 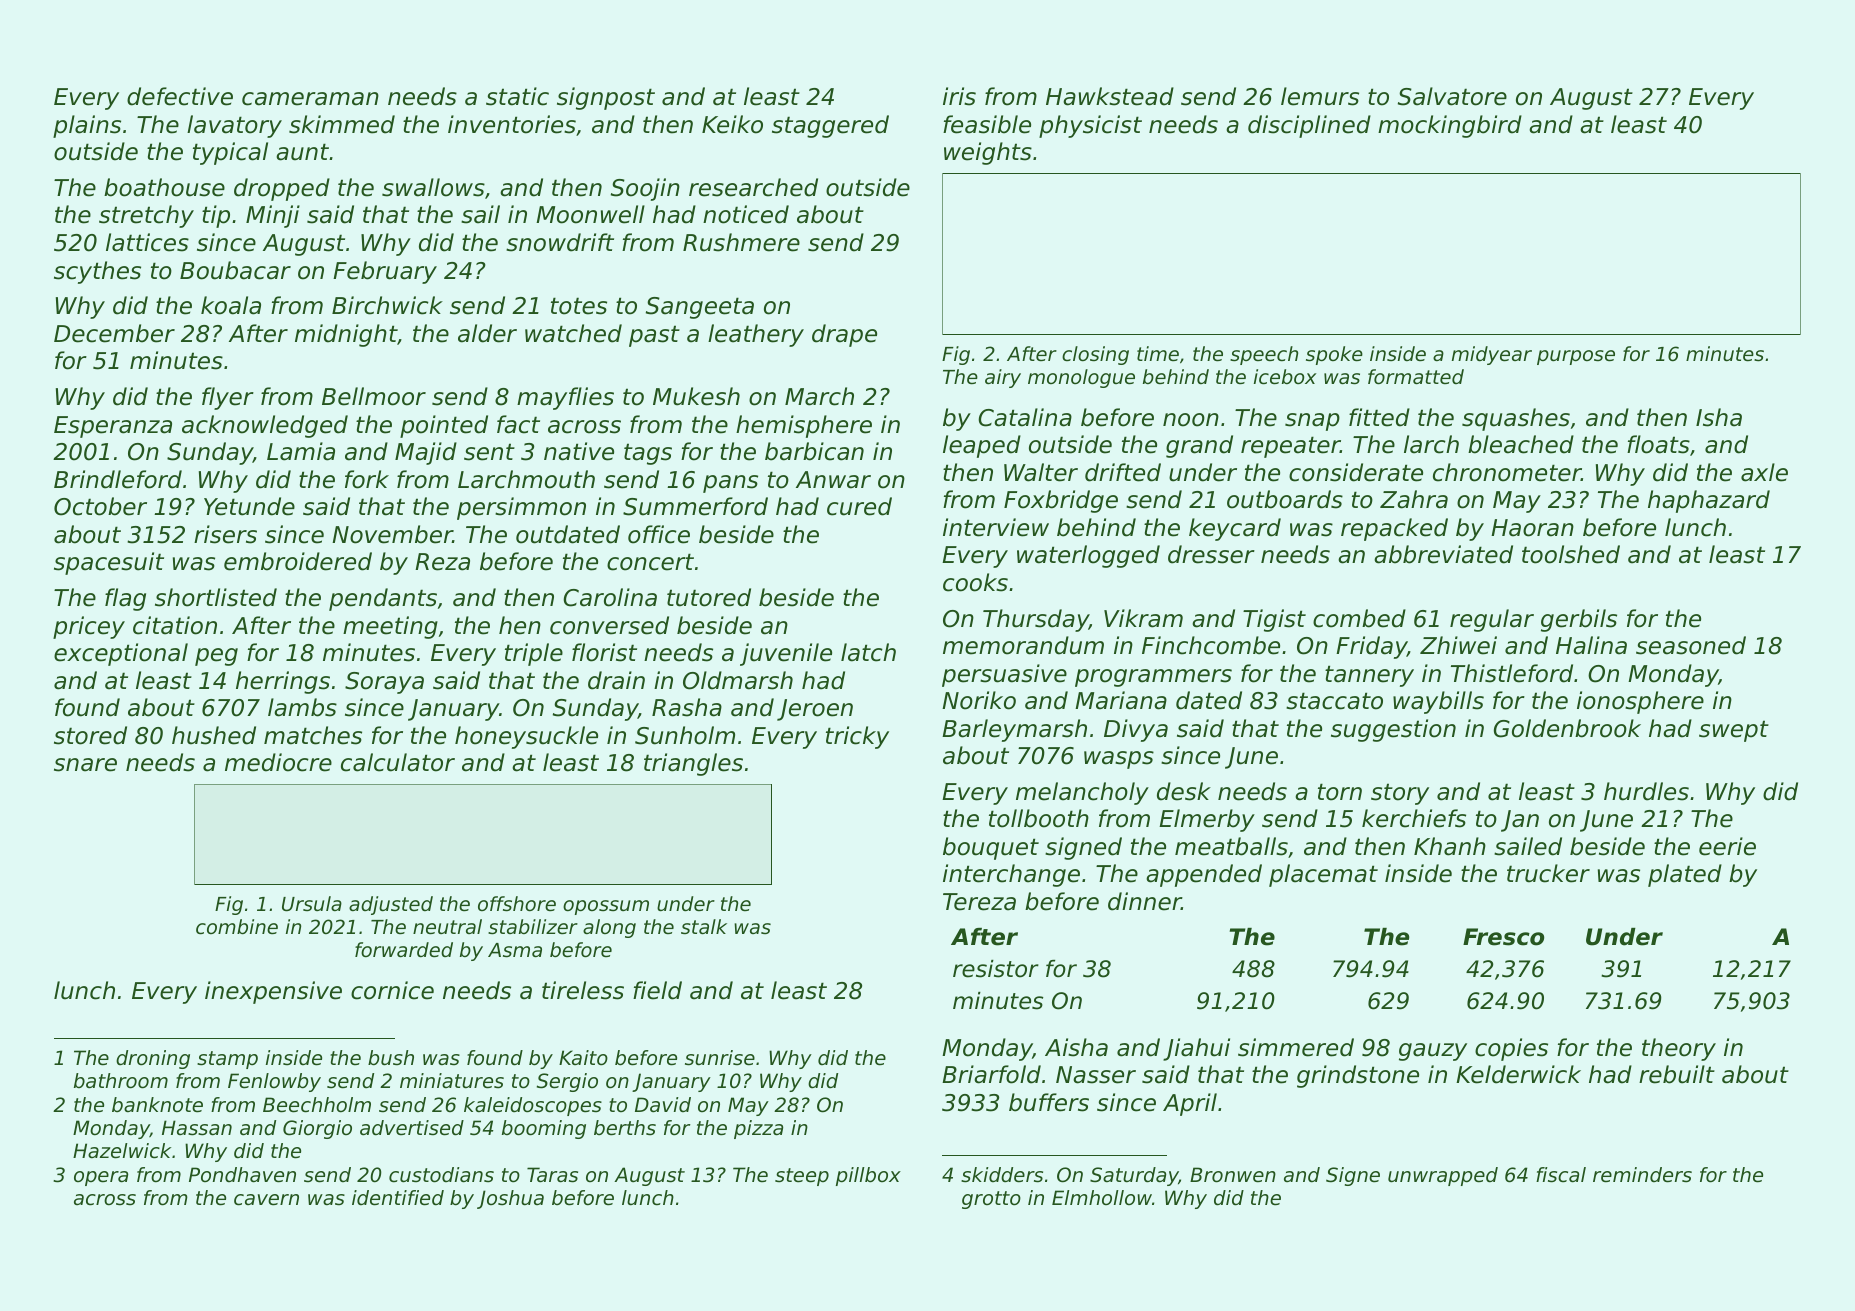 I want to click on calculator, so click(x=398, y=762).
